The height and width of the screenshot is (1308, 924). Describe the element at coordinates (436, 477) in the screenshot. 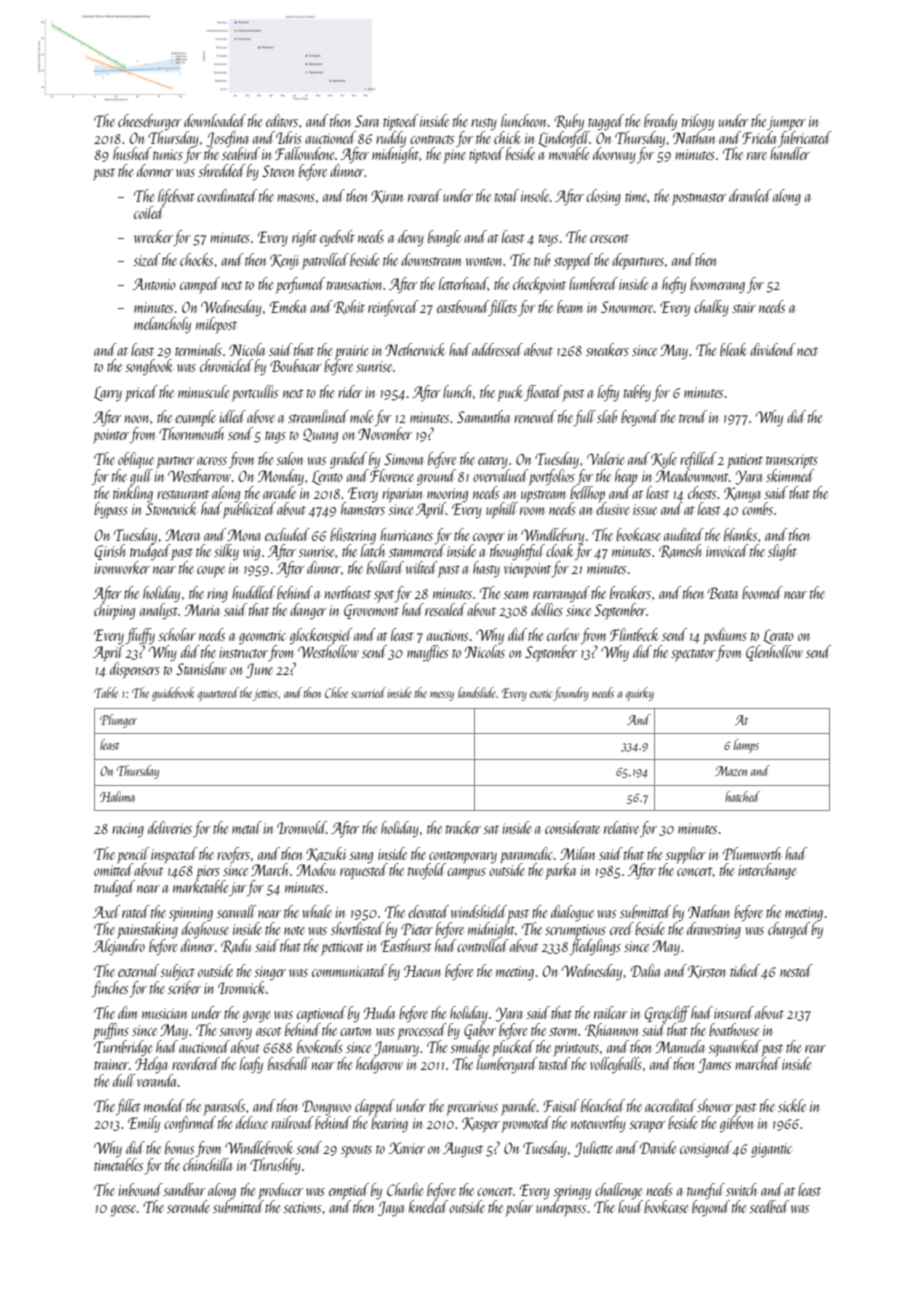

I see `ground` at that location.
